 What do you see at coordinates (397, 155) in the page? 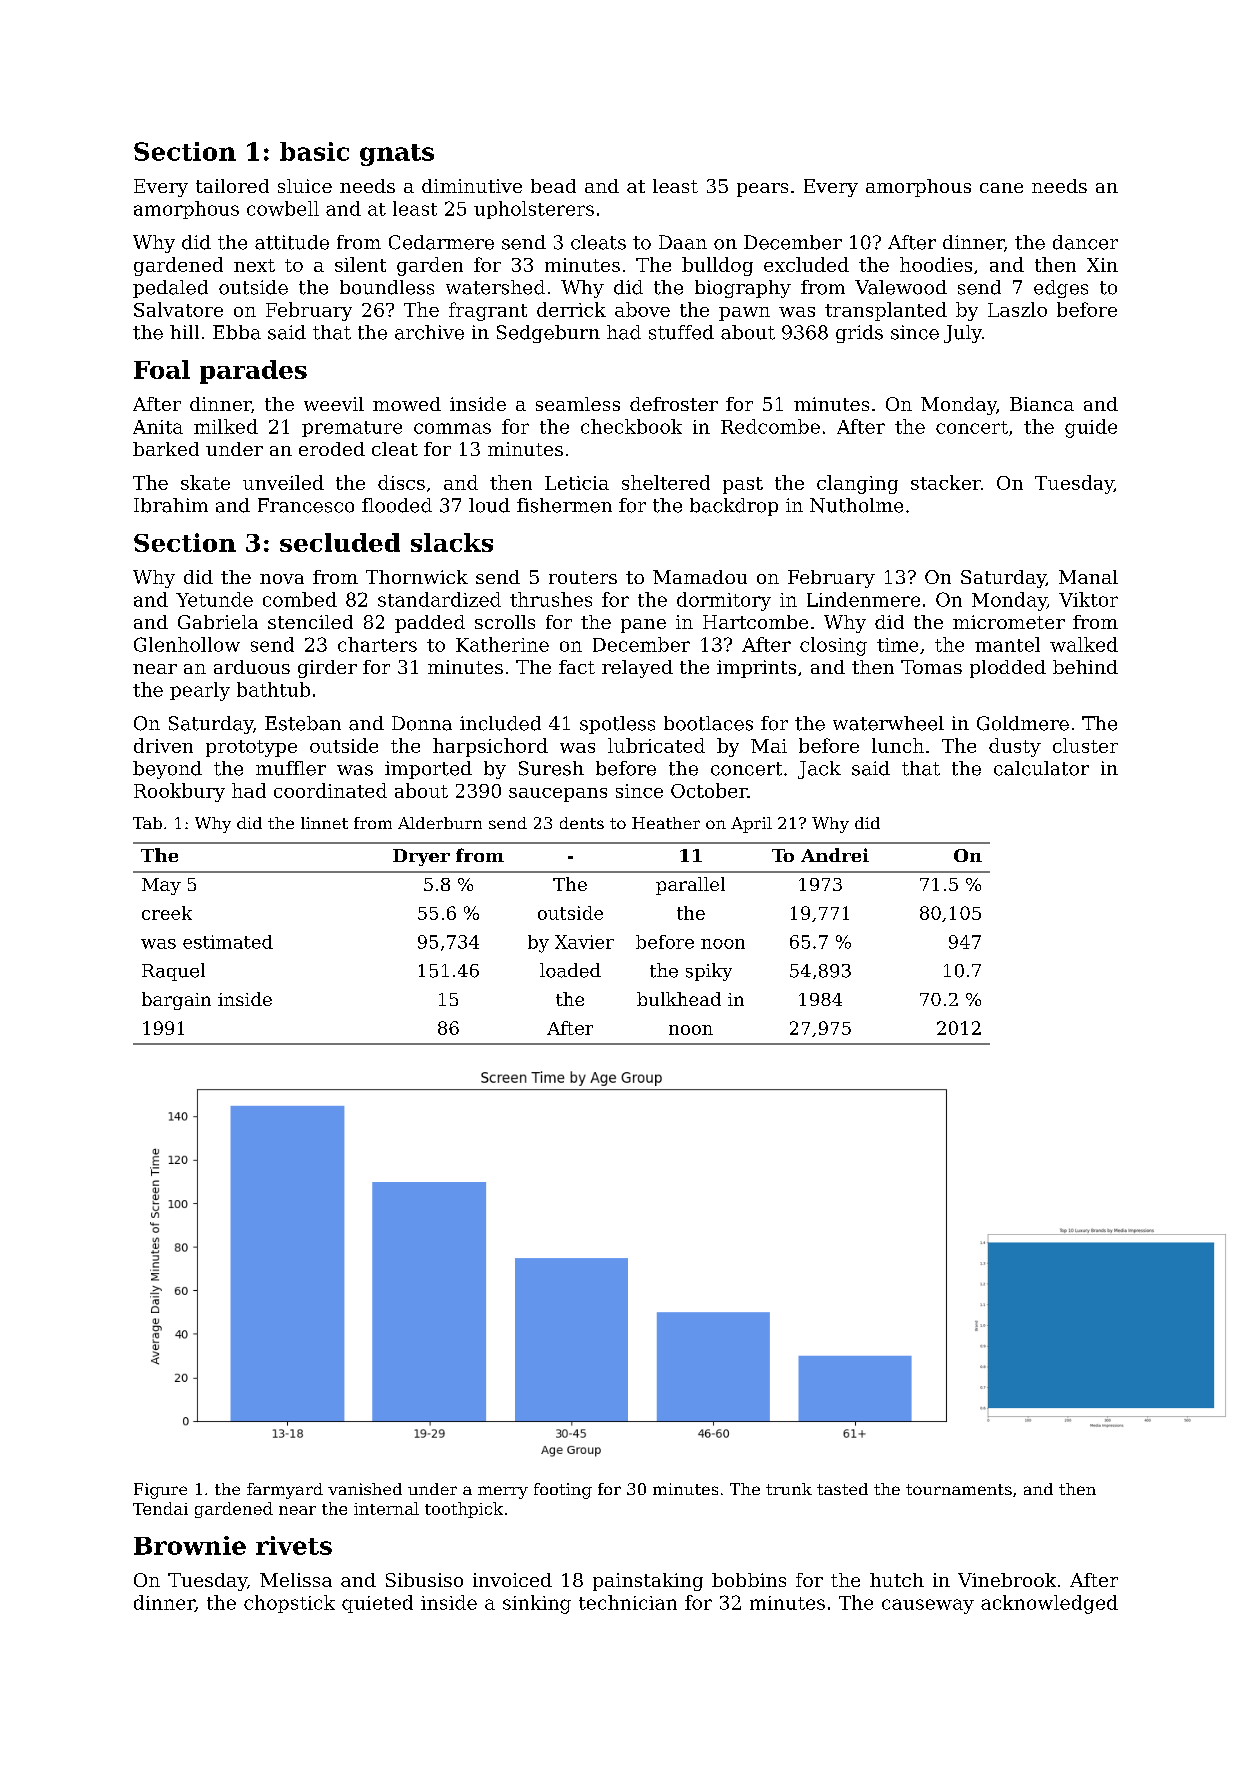
I see `gnats` at bounding box center [397, 155].
